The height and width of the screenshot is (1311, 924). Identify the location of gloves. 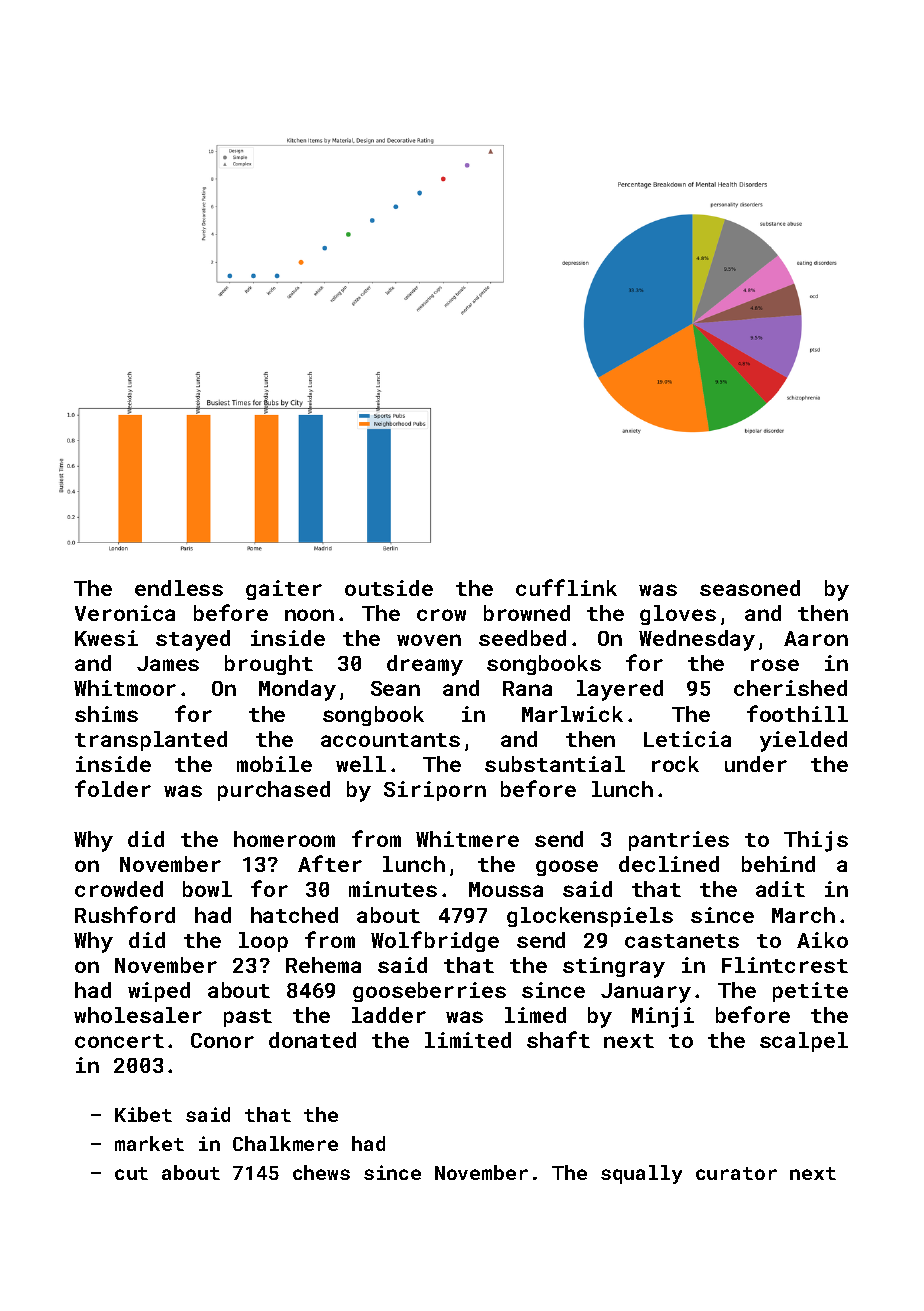
(678, 615).
